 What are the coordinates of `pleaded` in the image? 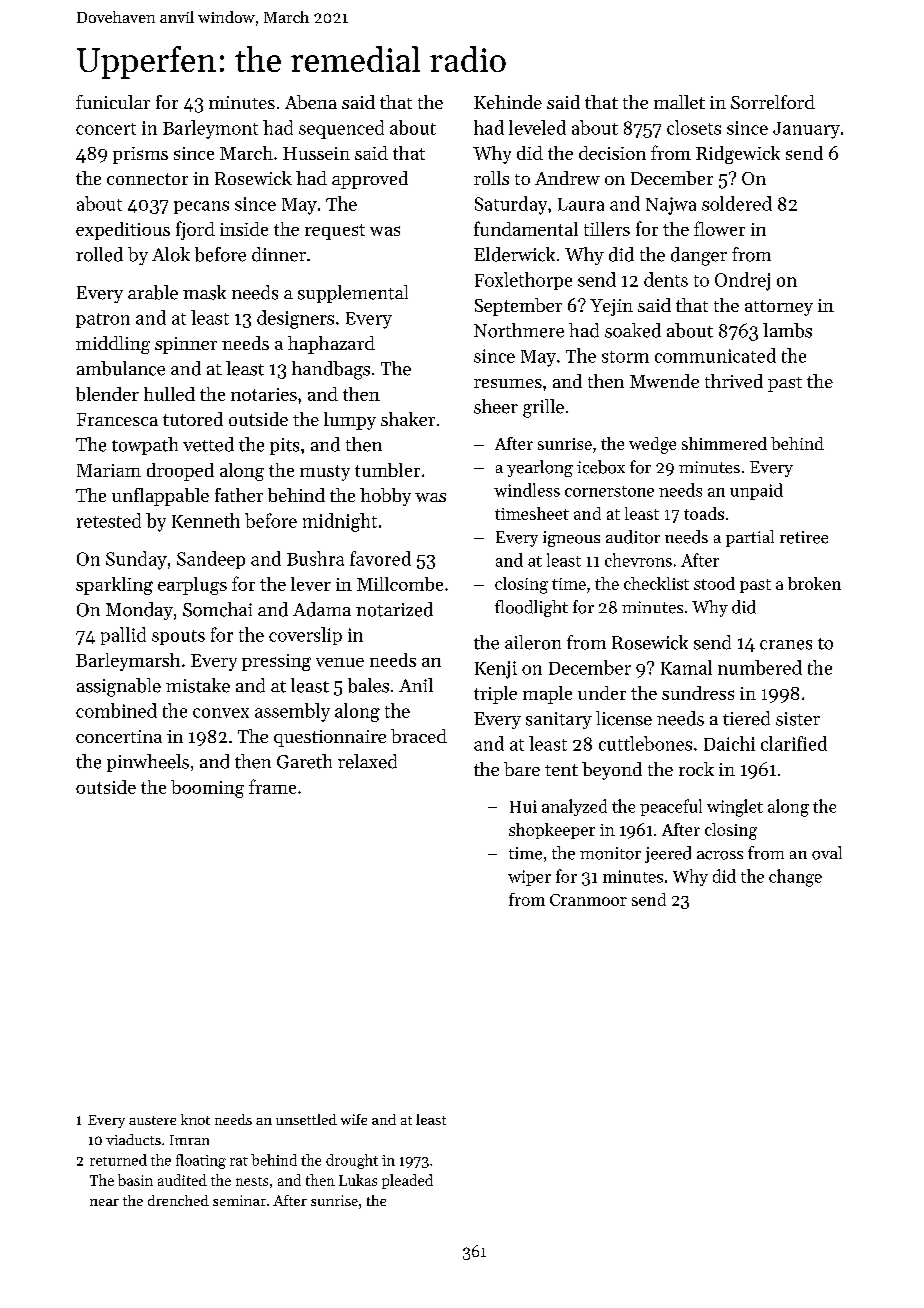 It's located at (407, 1181).
